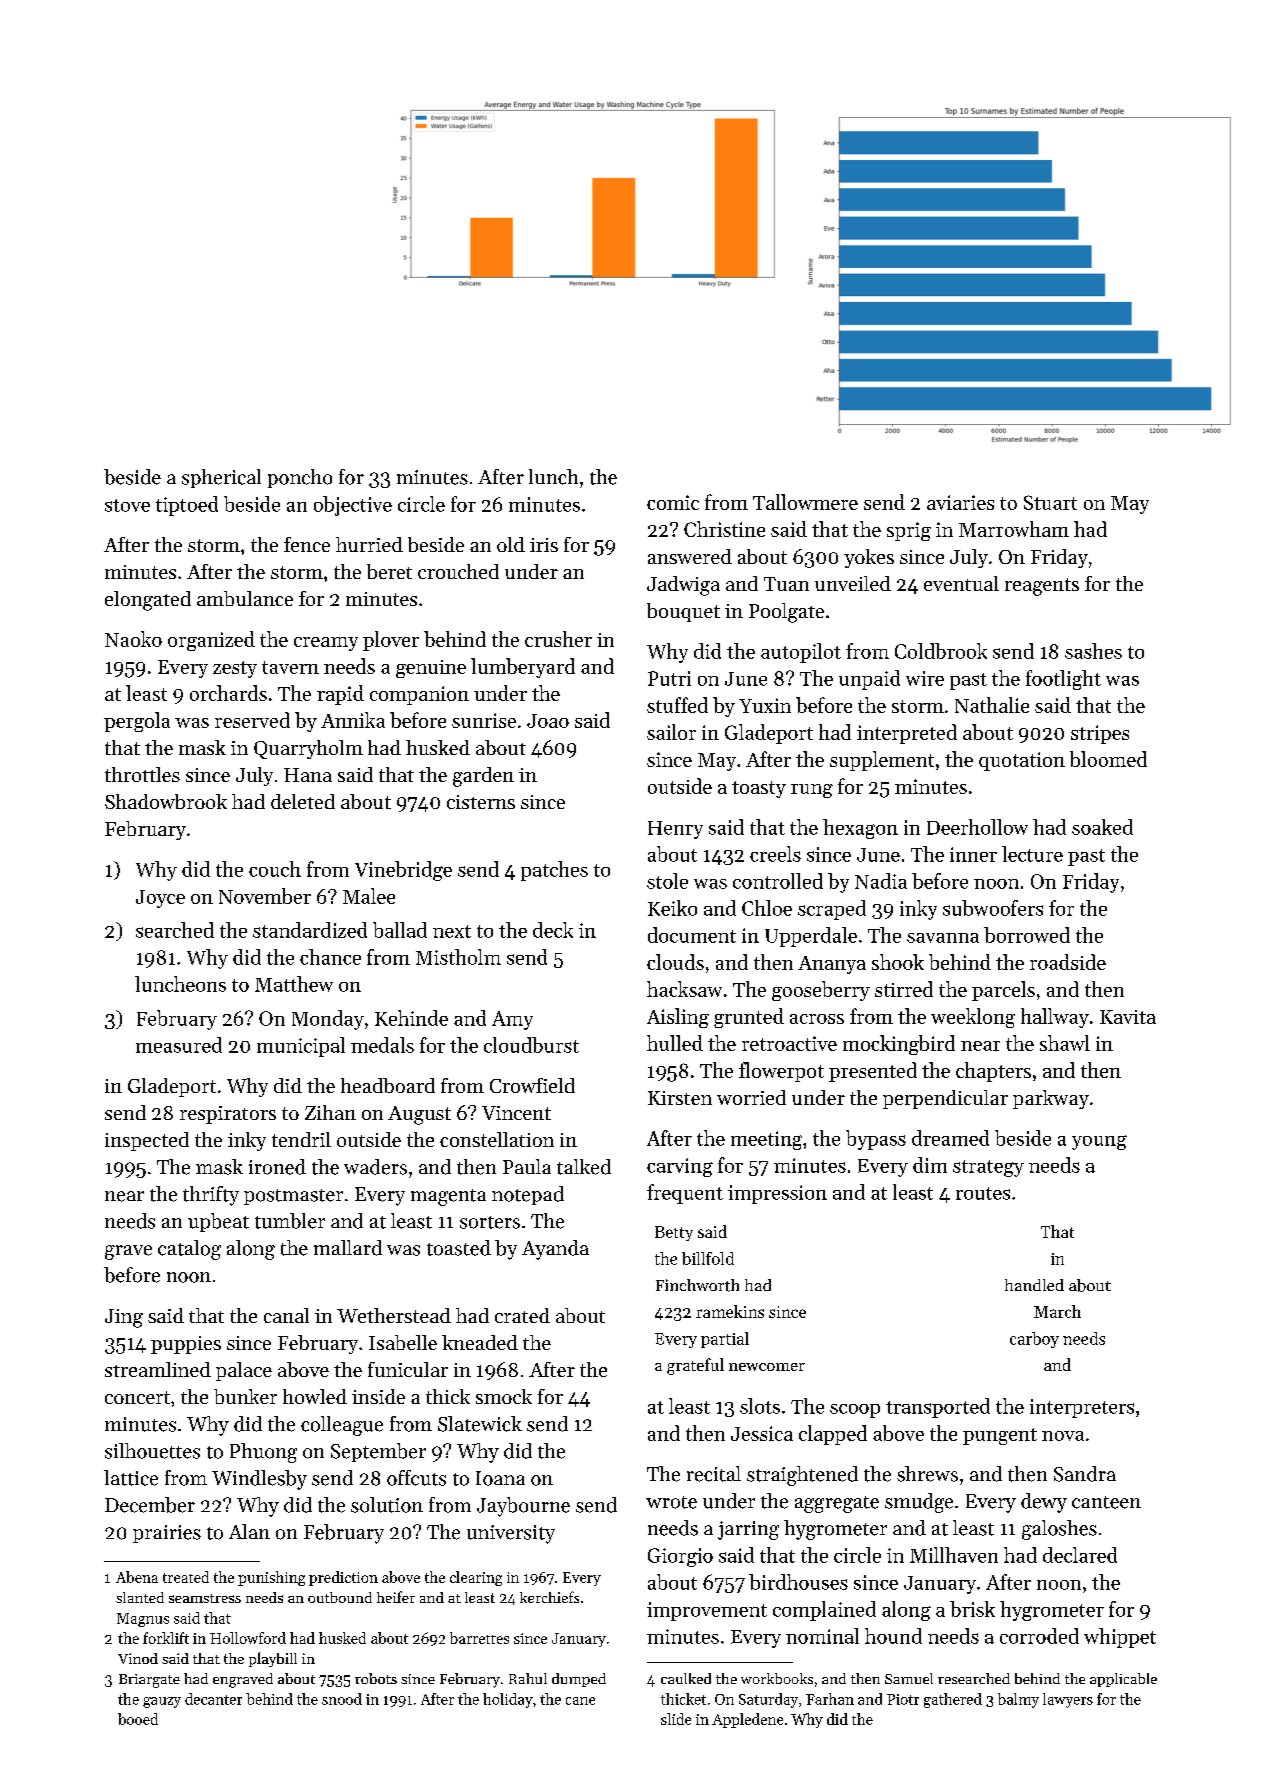 Image resolution: width=1265 pixels, height=1789 pixels. I want to click on aviaries, so click(960, 502).
